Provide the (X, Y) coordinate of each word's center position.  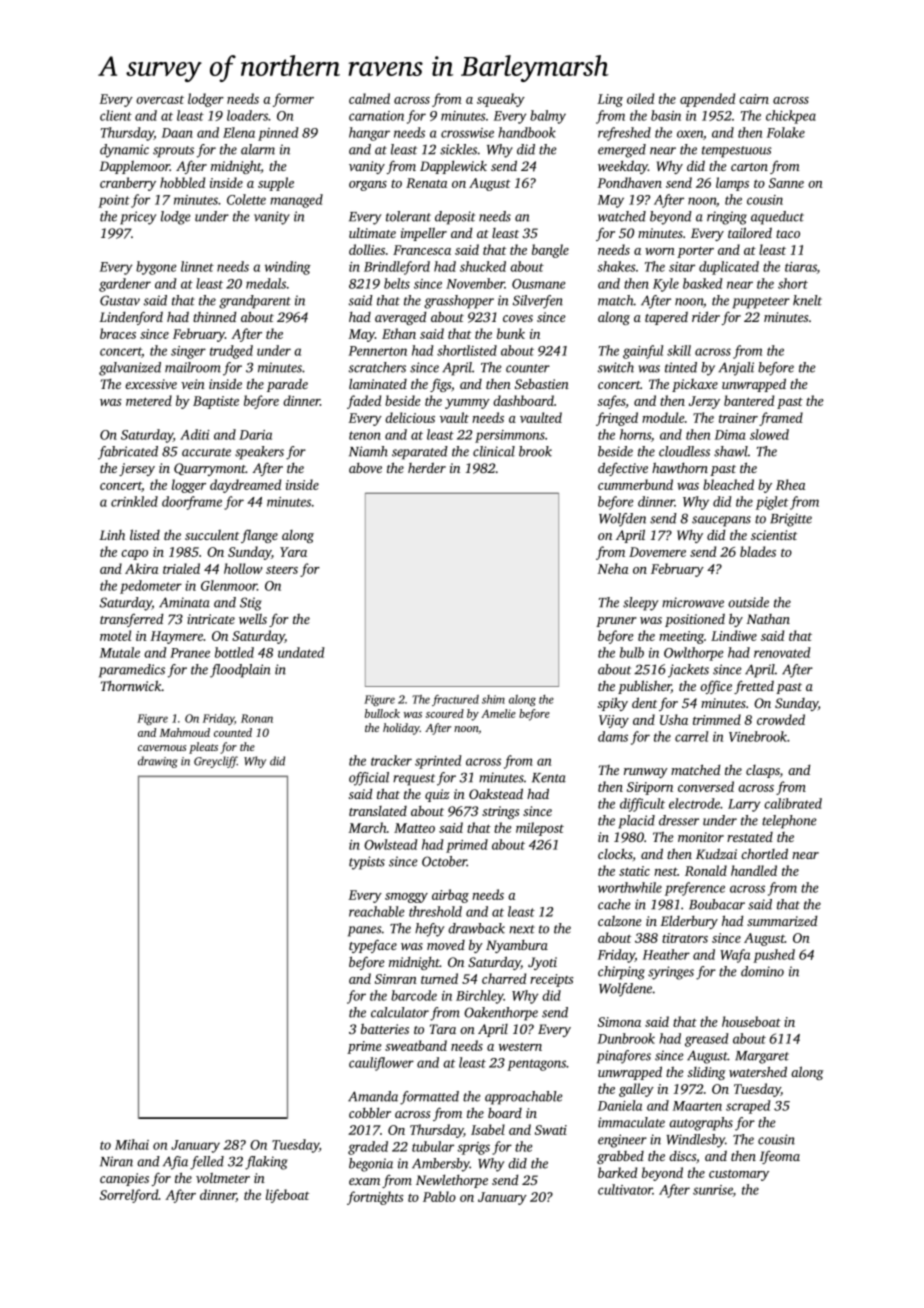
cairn (754, 99)
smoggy (406, 898)
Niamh (368, 451)
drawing (157, 762)
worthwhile (630, 887)
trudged (231, 352)
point (114, 201)
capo (134, 555)
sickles (458, 149)
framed (781, 419)
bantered (749, 400)
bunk (511, 333)
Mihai (132, 1144)
